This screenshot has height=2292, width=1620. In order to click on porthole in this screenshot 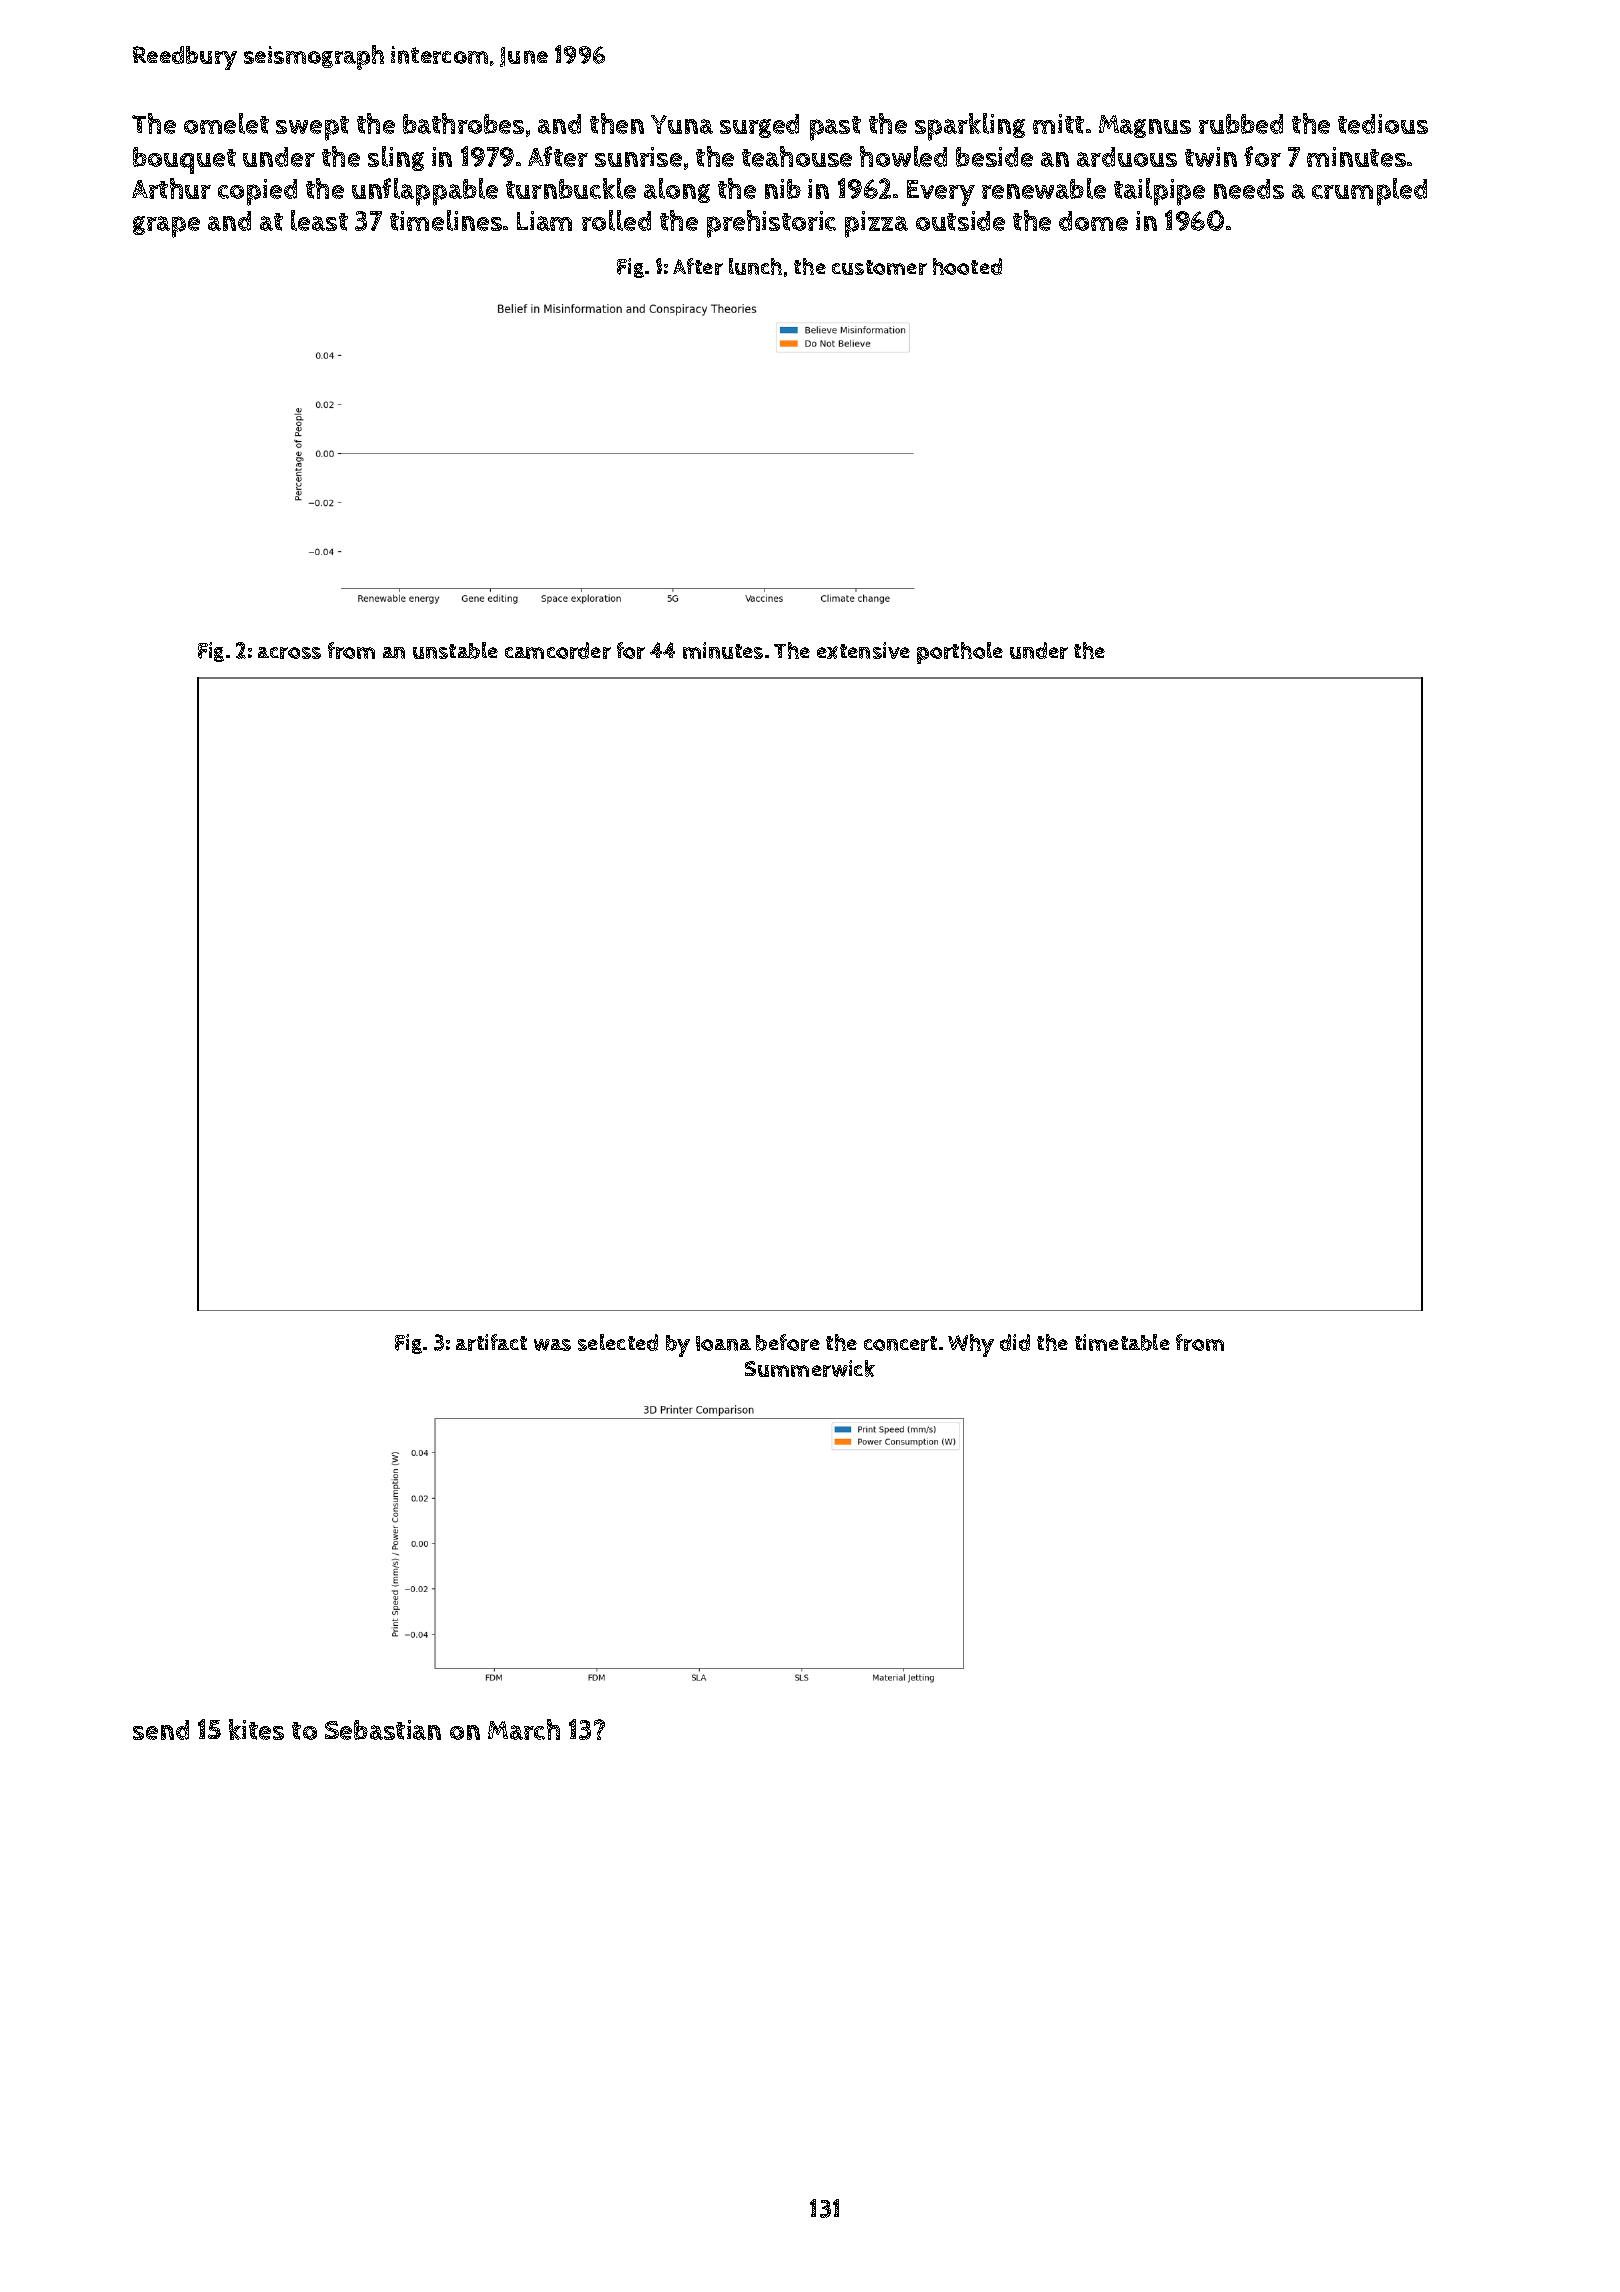, I will do `click(960, 653)`.
